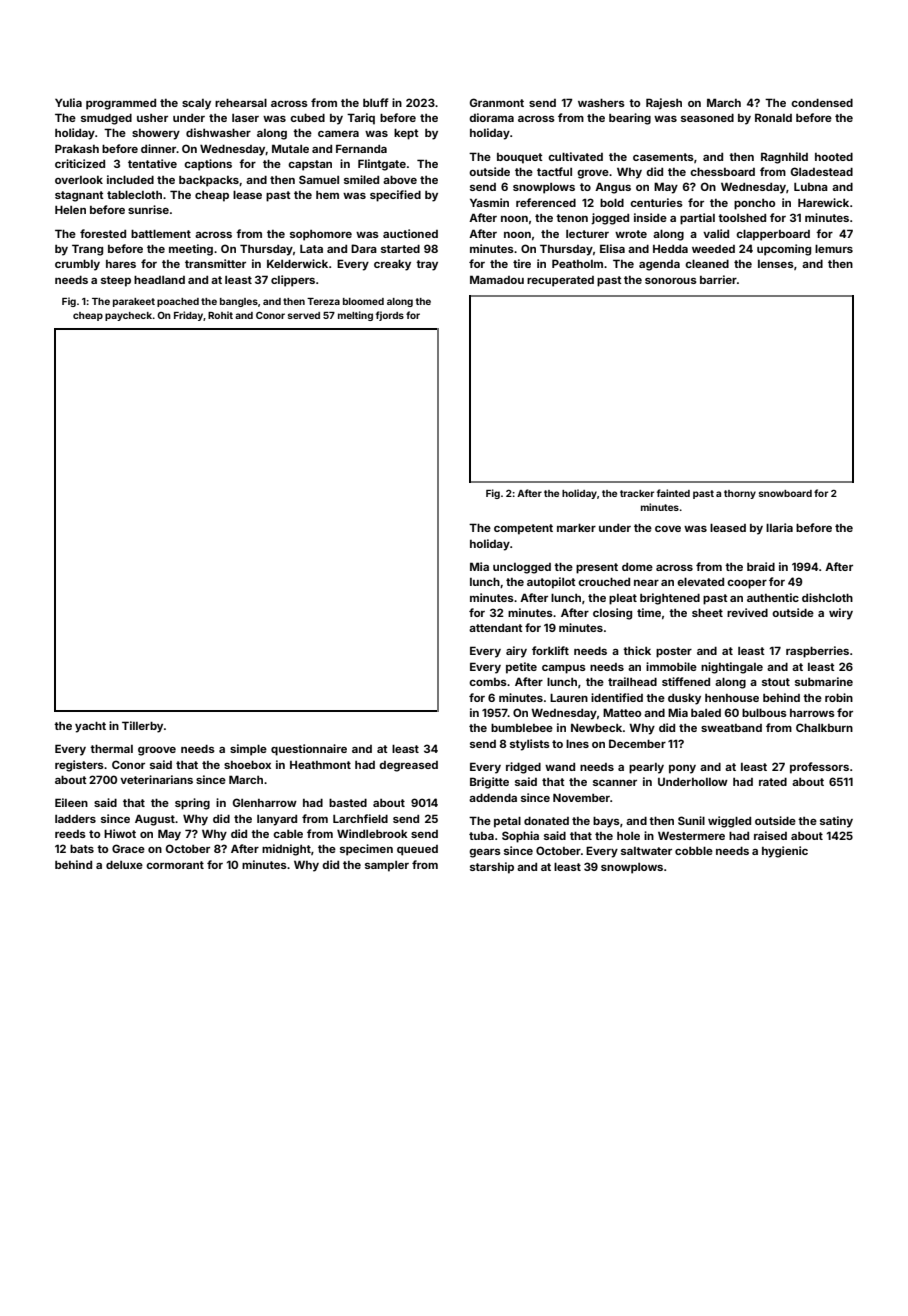  I want to click on Tillerby, so click(142, 727).
